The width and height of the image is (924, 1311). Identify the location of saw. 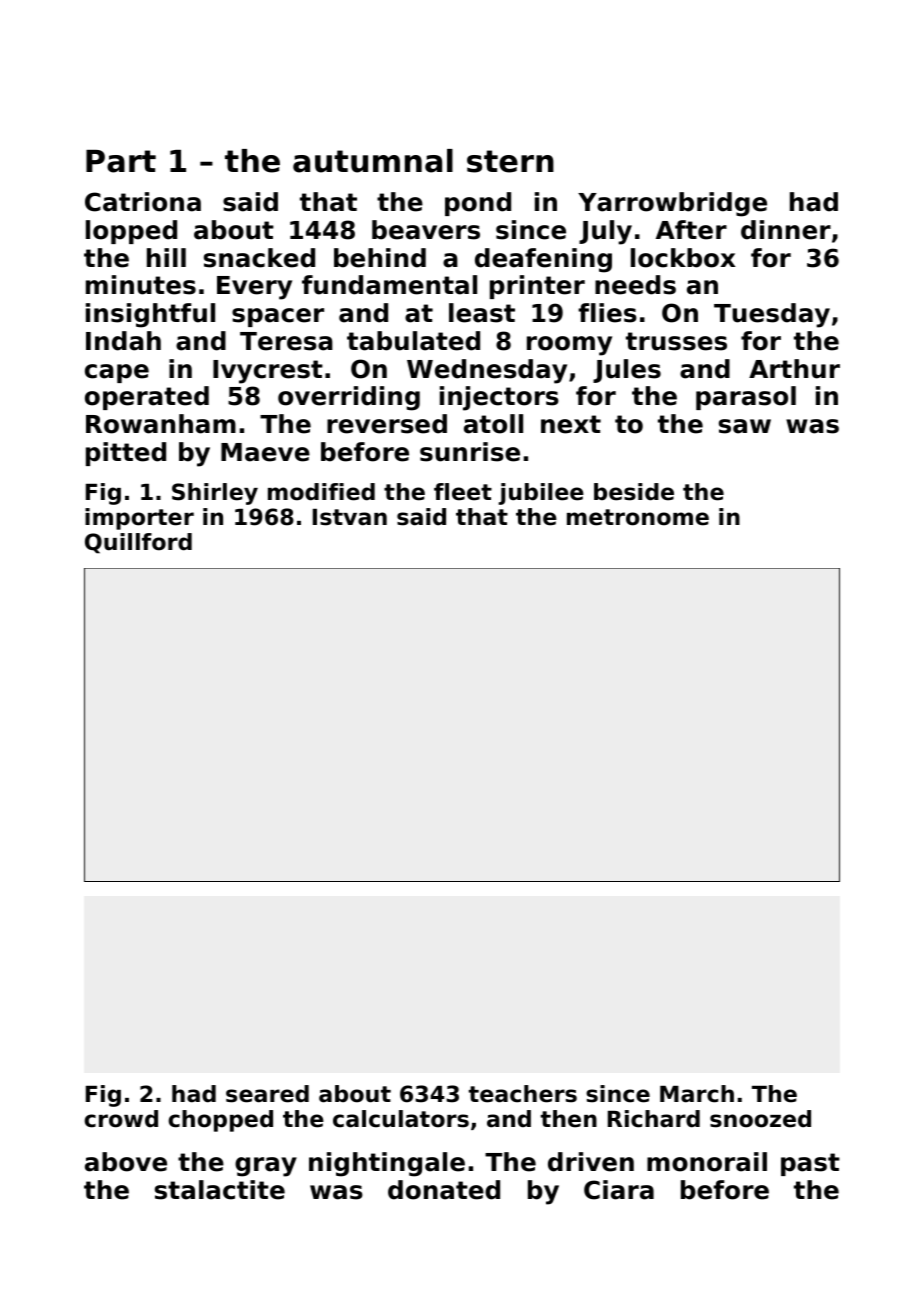
(745, 426).
